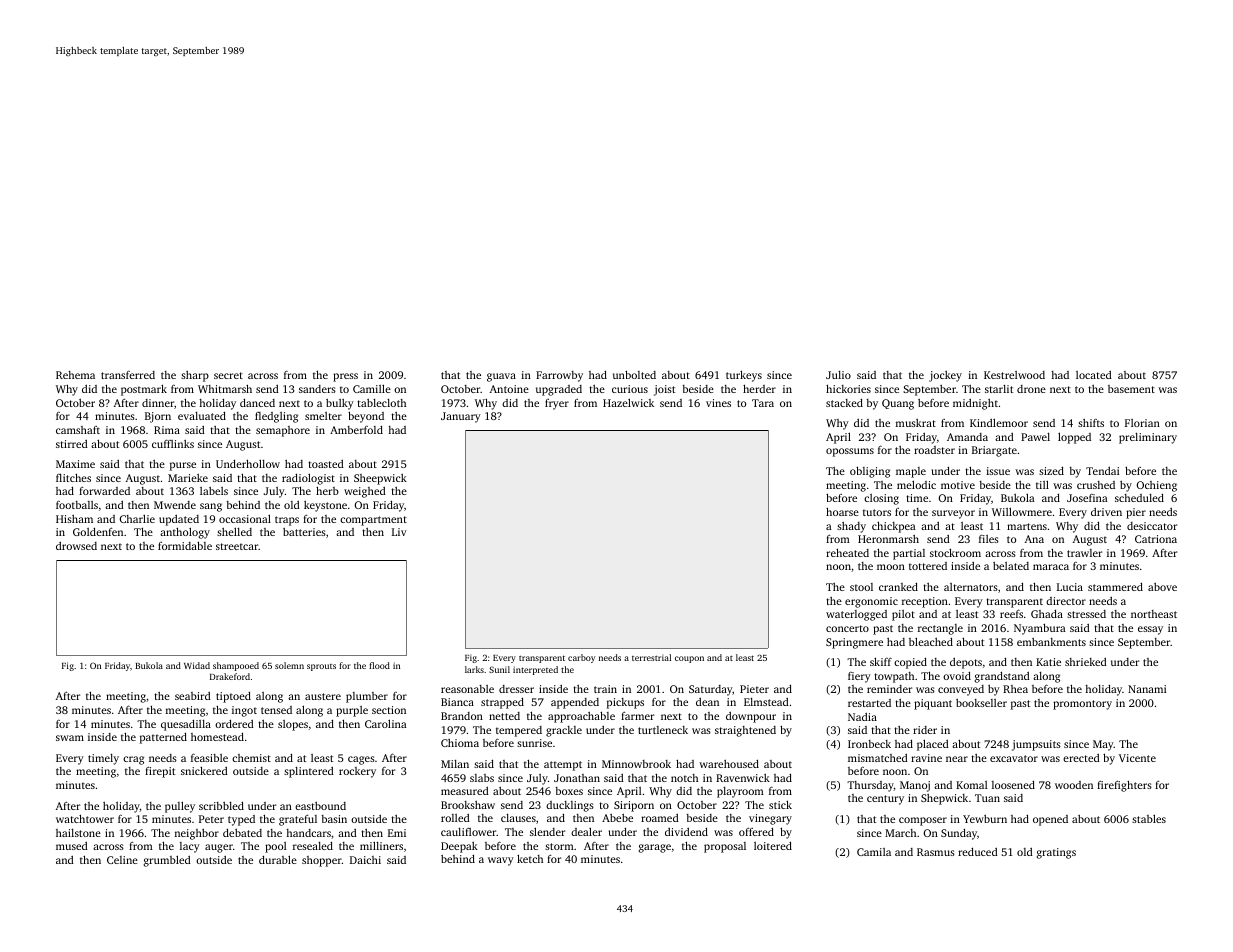 This document has height=952, width=1233. Describe the element at coordinates (501, 377) in the document. I see `guava` at that location.
